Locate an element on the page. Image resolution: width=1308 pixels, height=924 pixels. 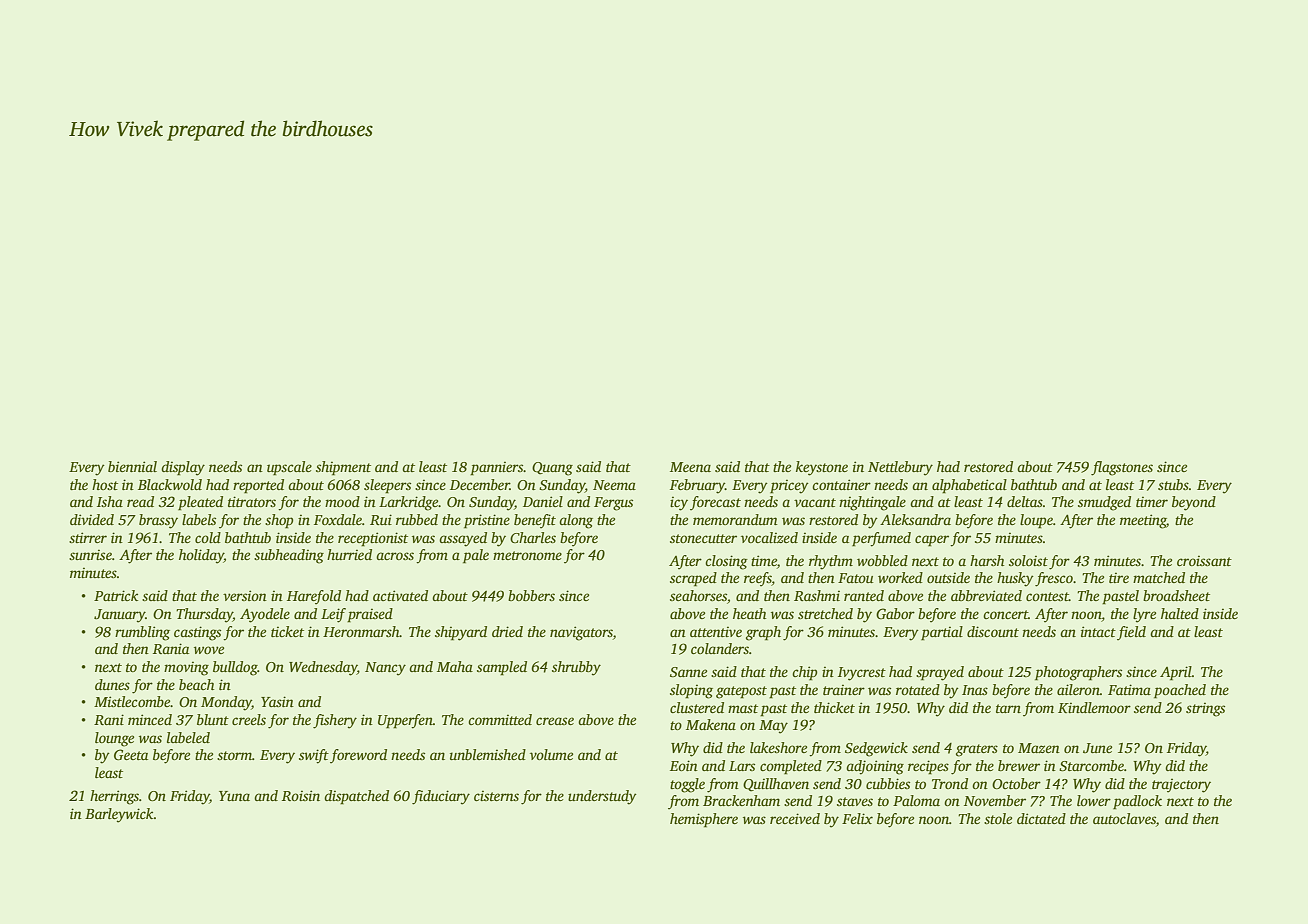
May is located at coordinates (773, 727).
